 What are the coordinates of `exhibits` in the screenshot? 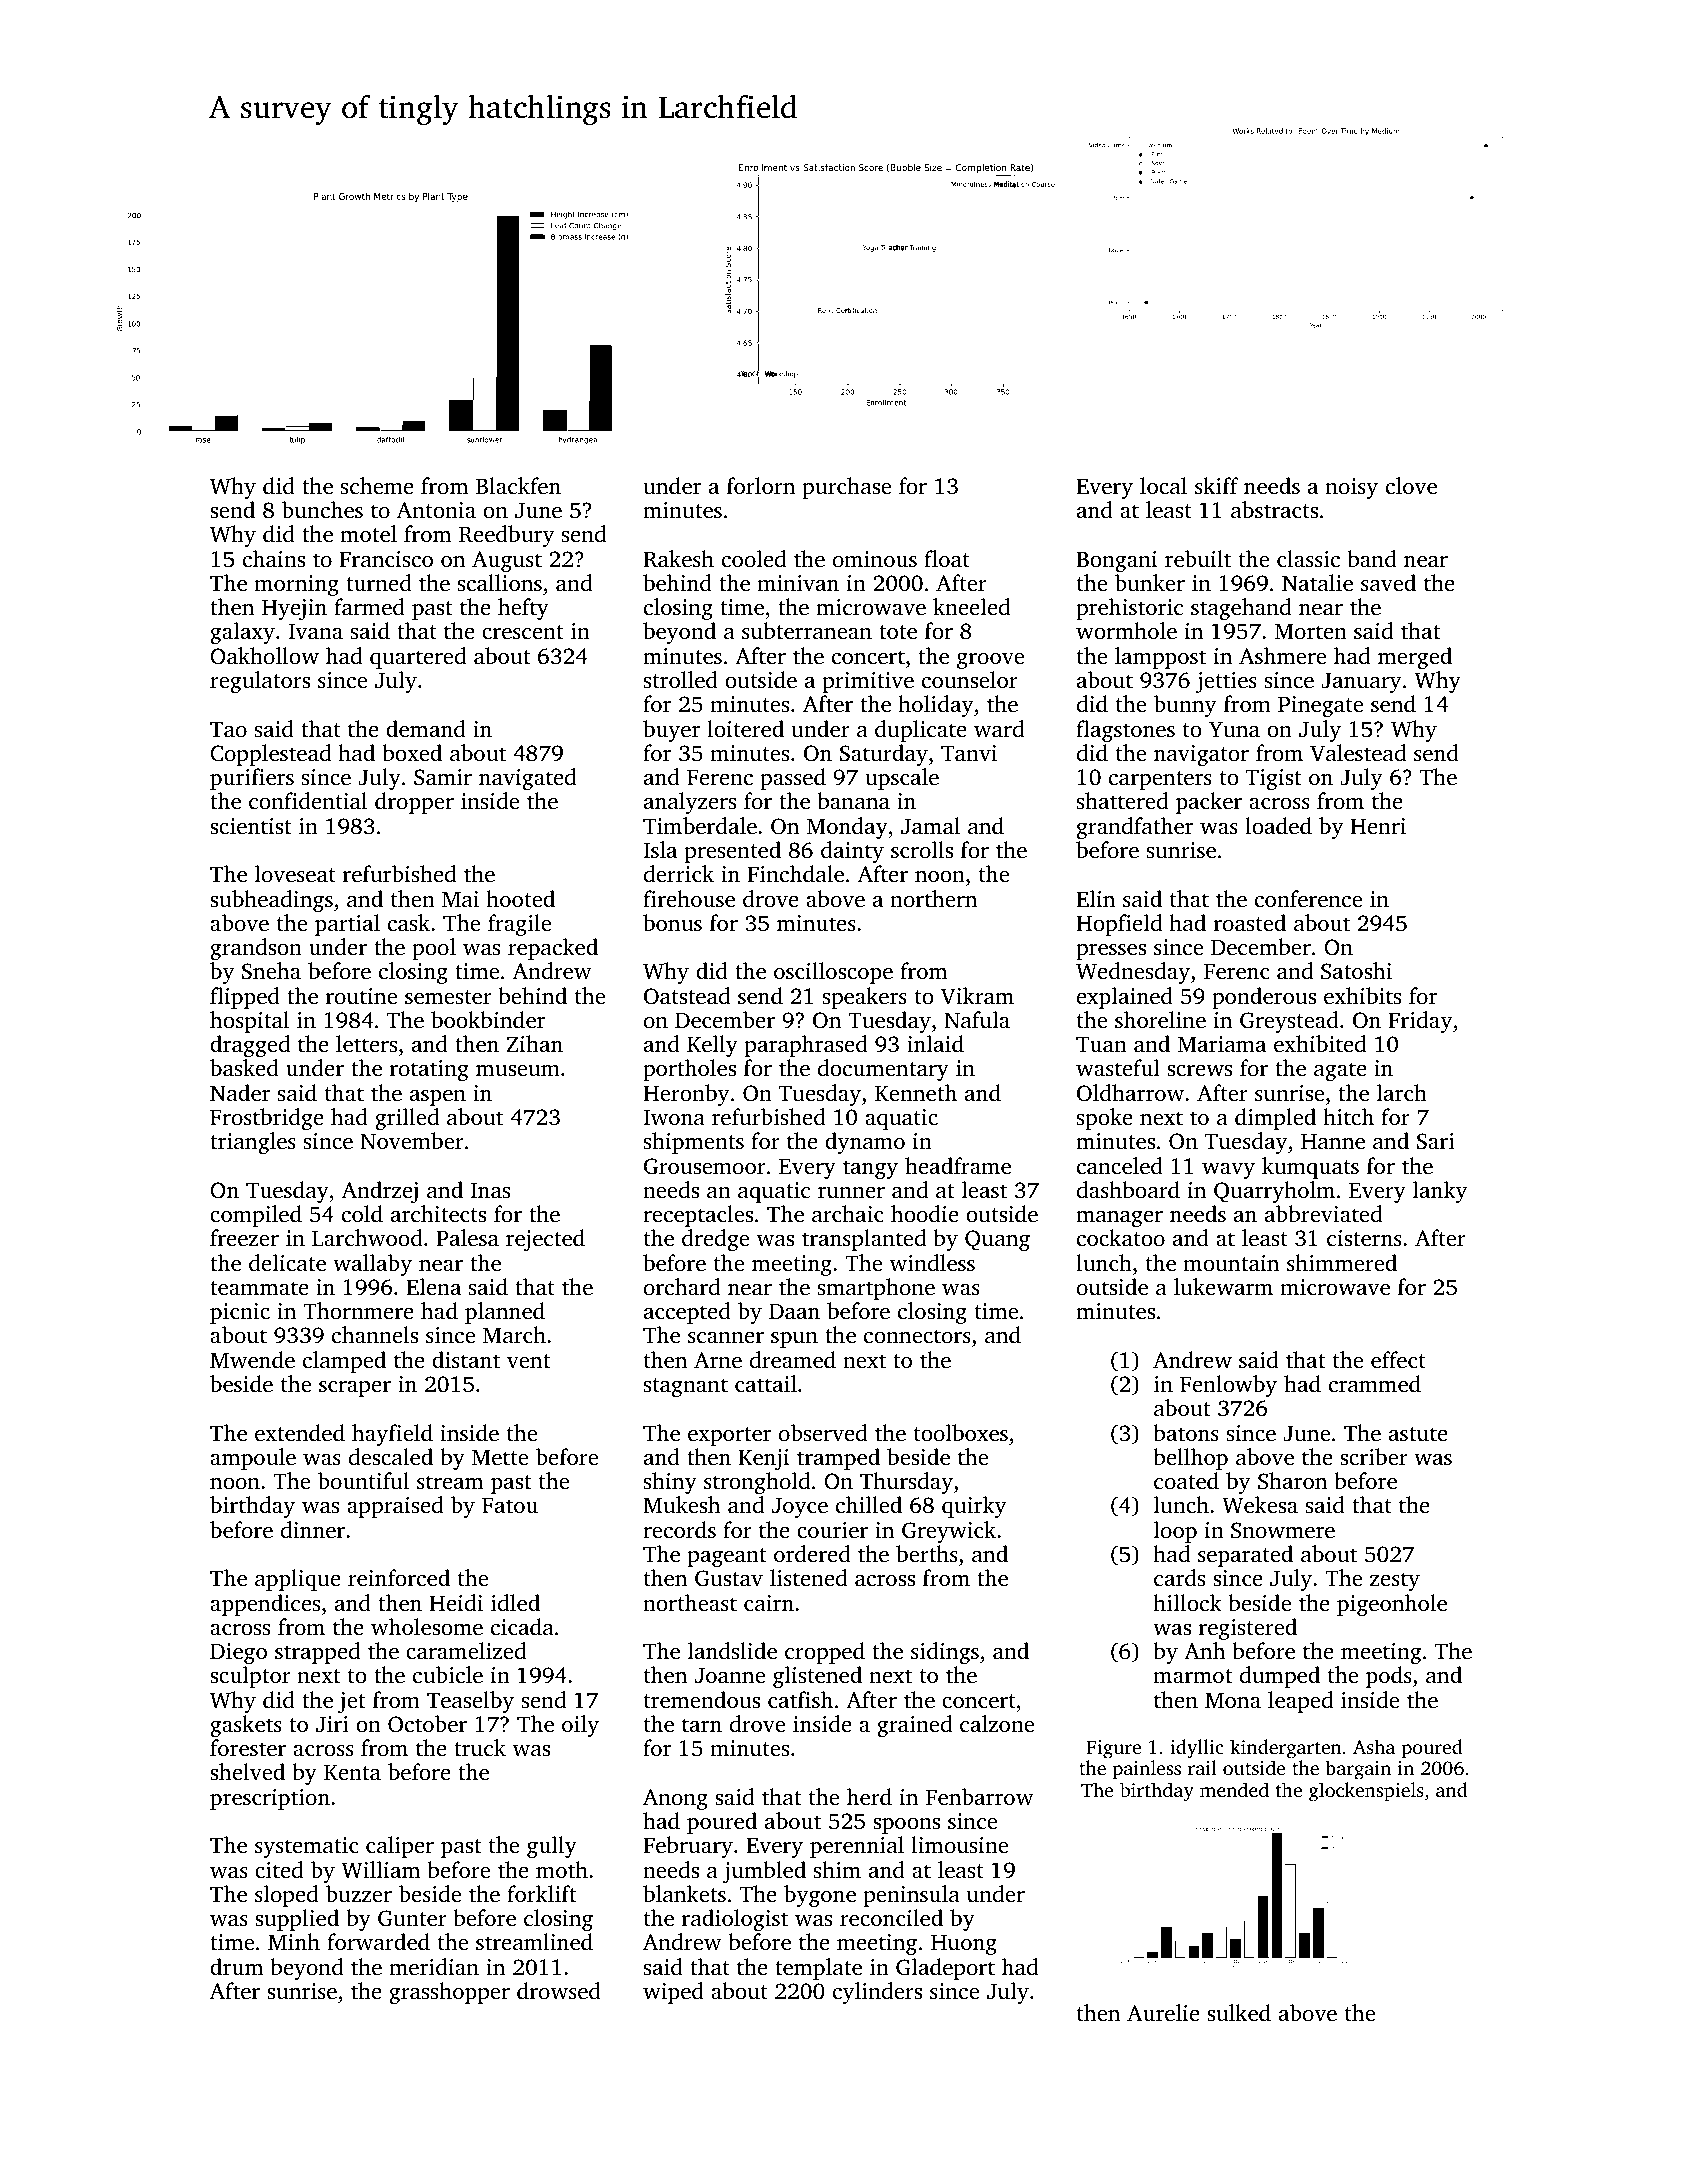 It's located at (1362, 996).
